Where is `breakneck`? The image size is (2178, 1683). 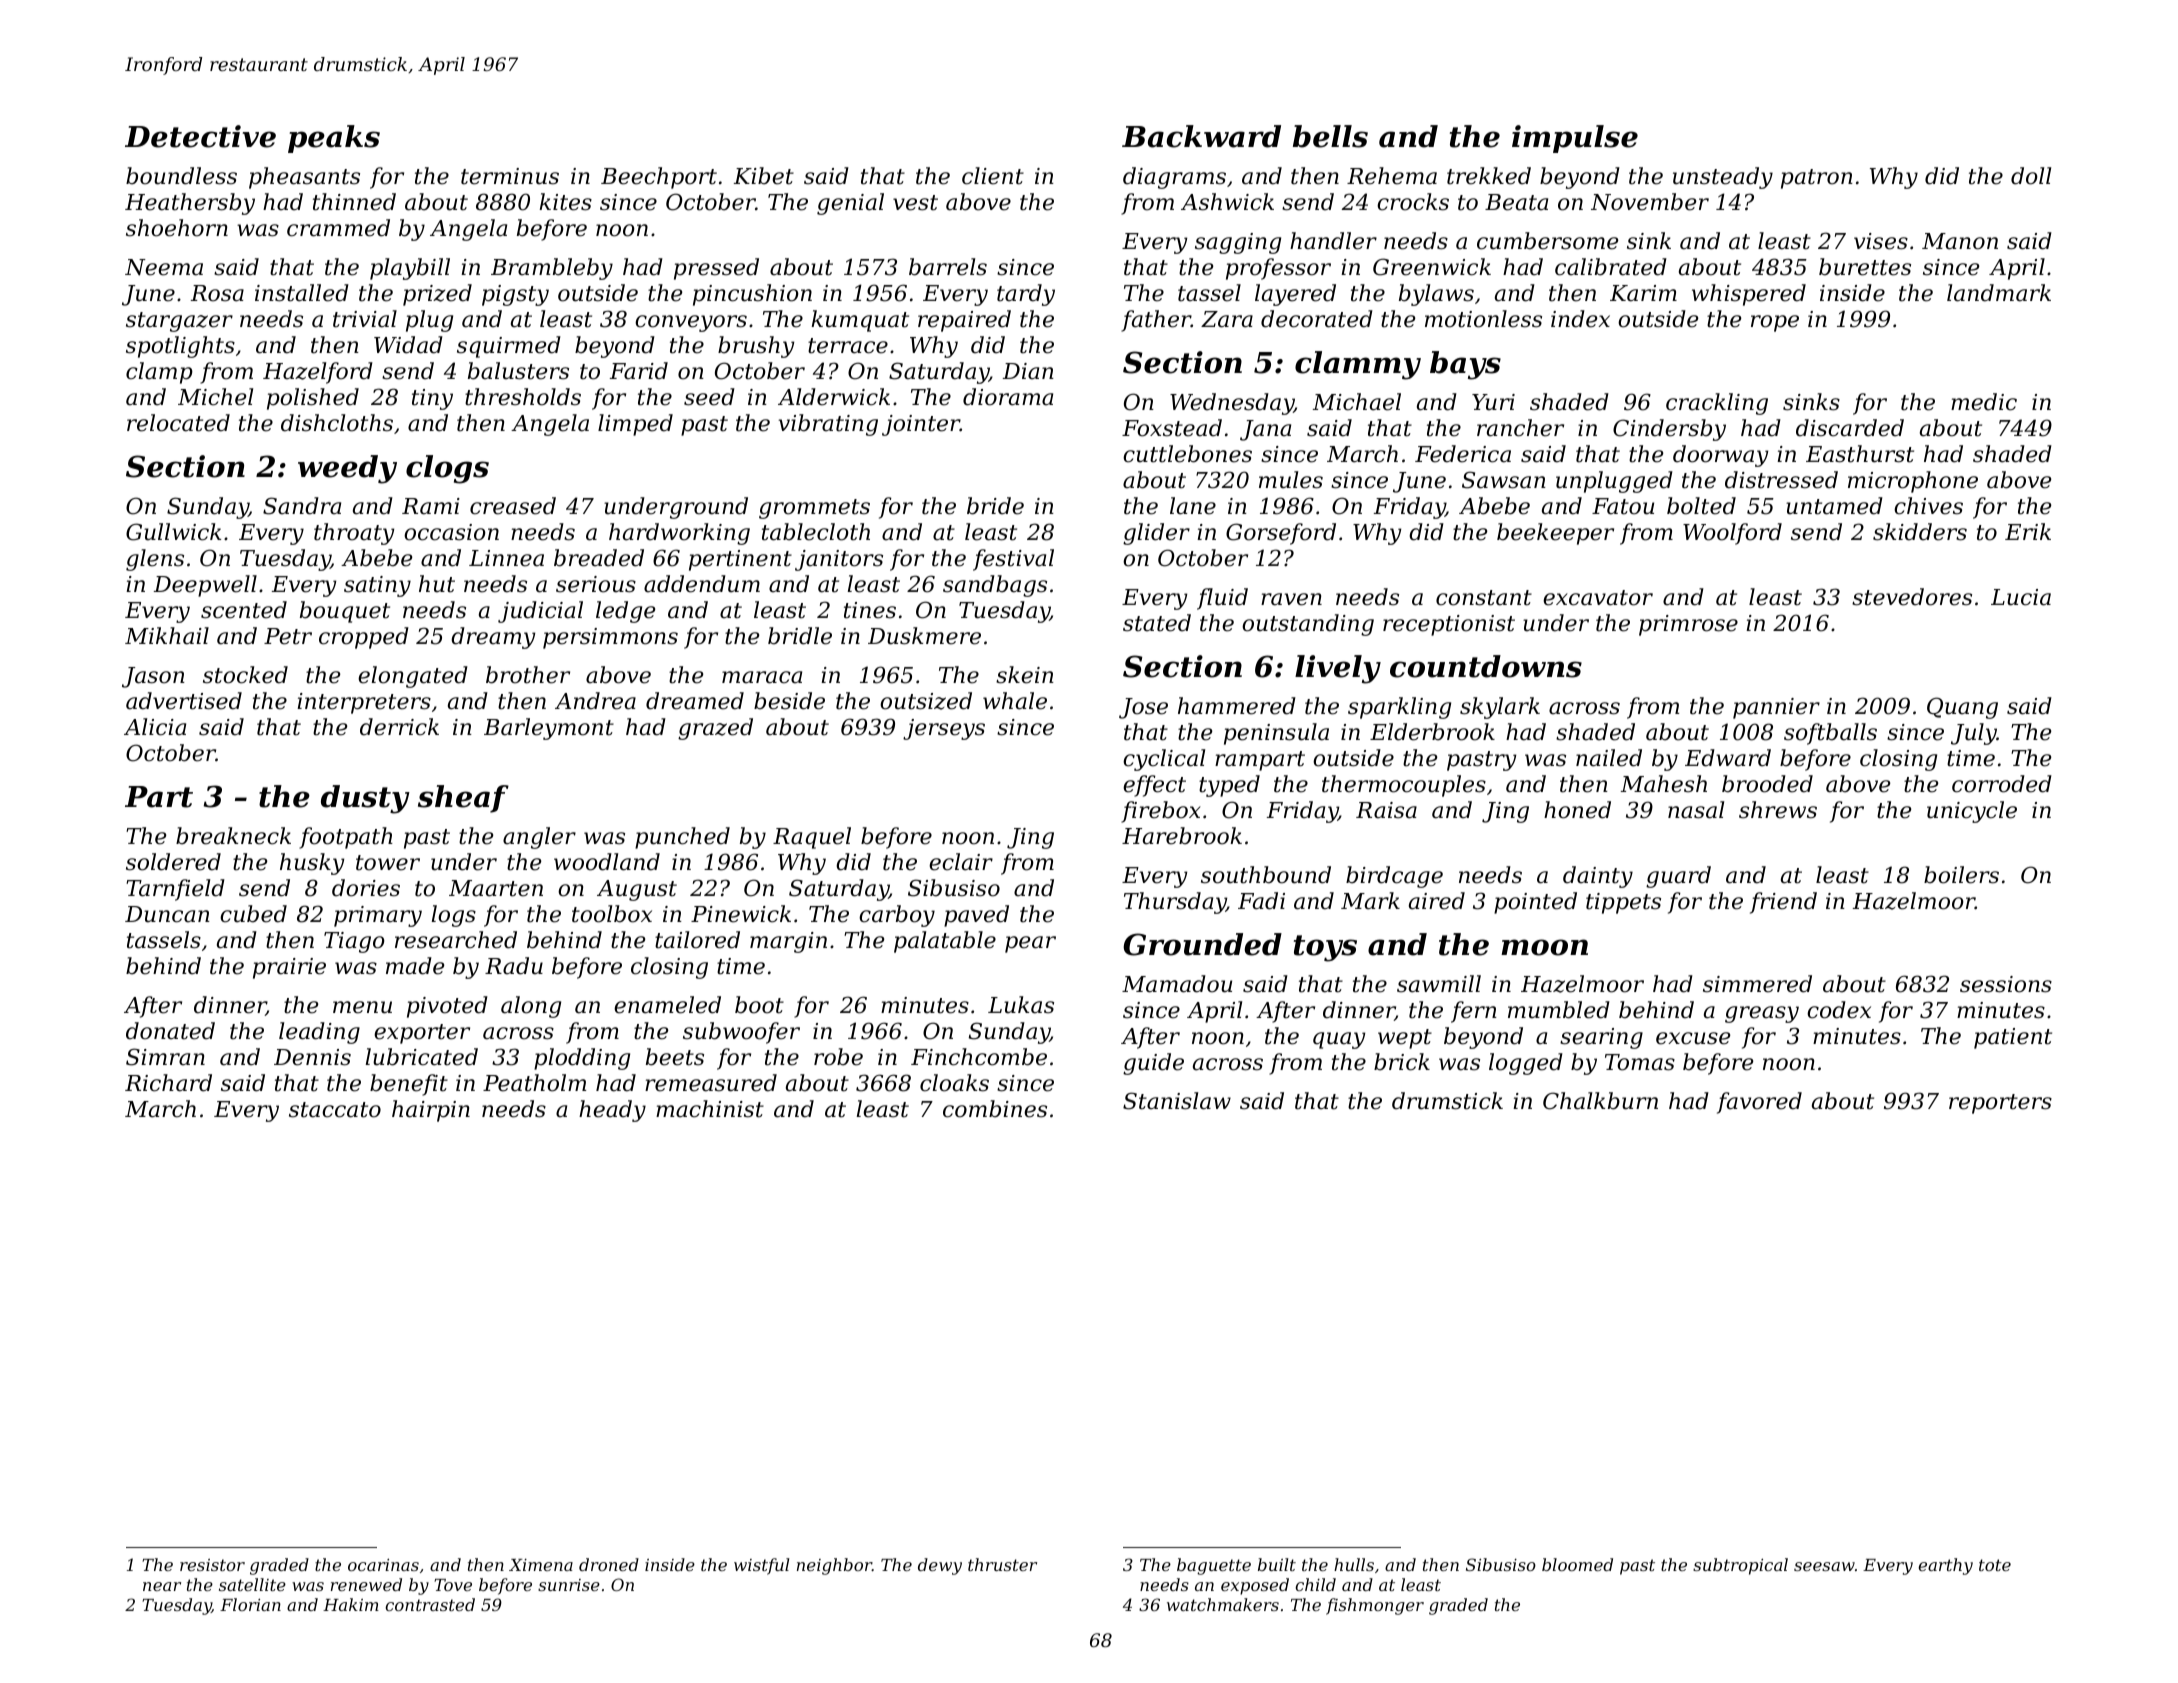
breakneck is located at coordinates (233, 836).
